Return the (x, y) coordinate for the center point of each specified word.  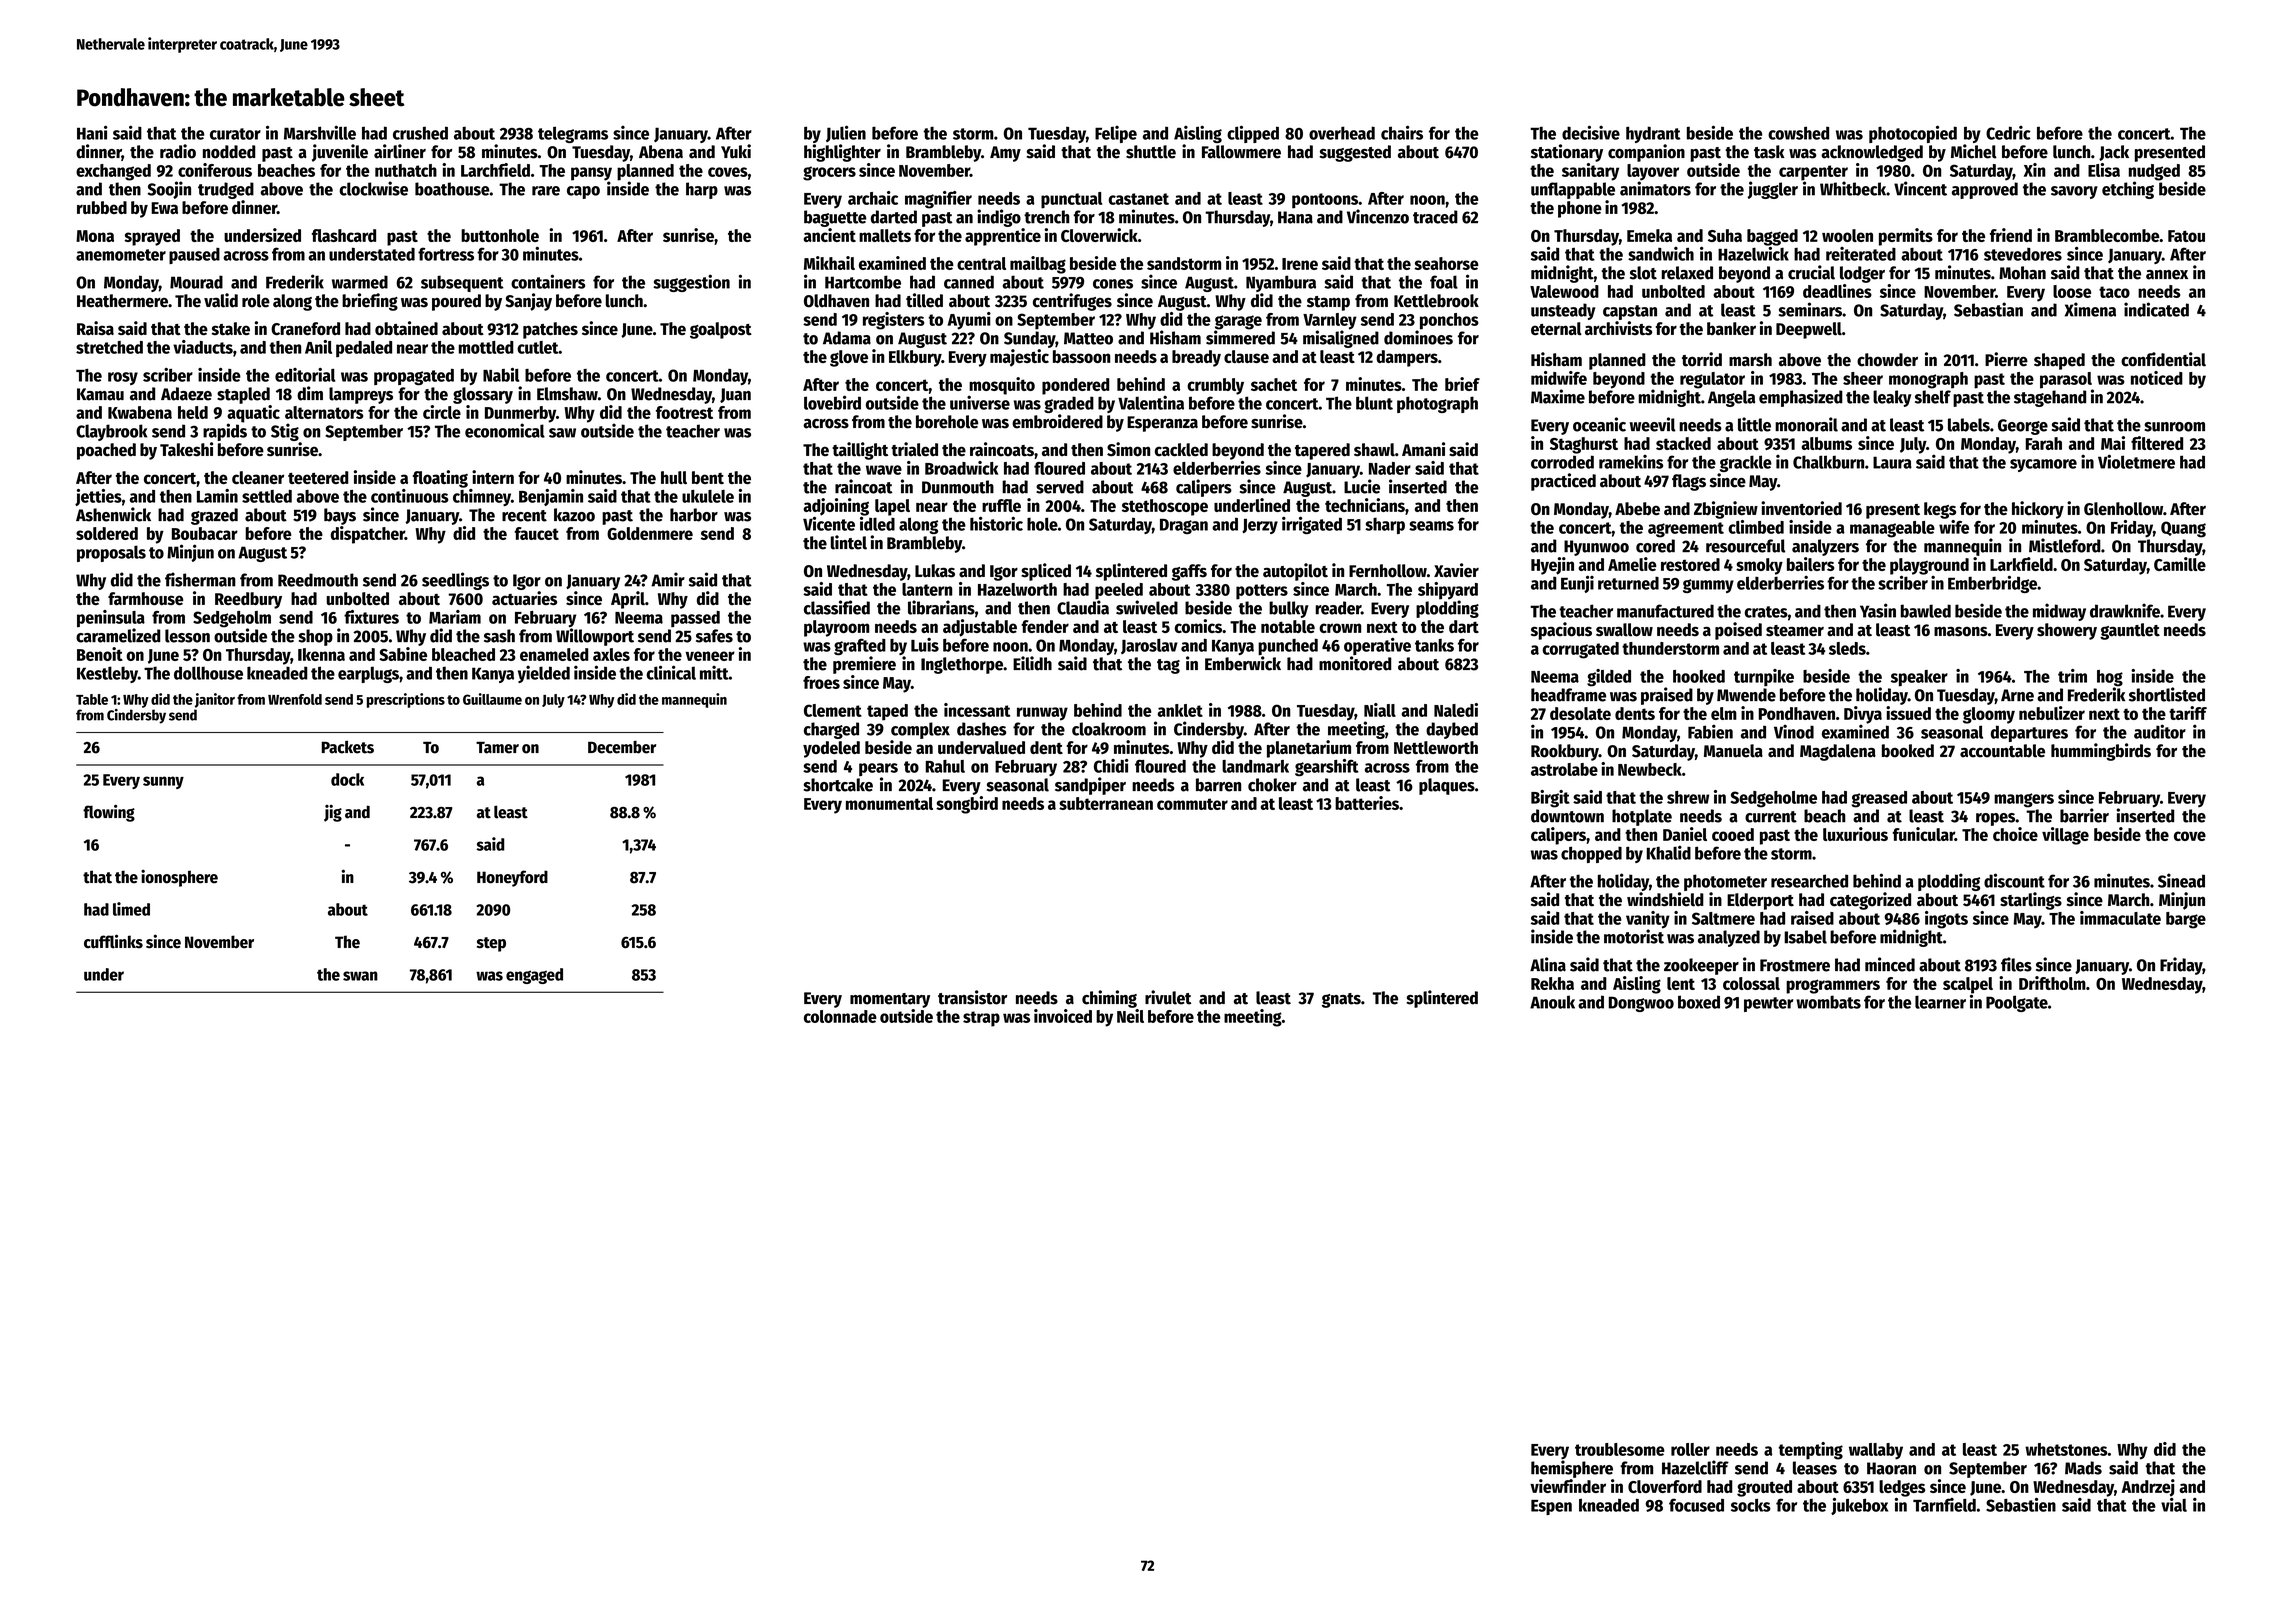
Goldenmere (650, 533)
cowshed (1798, 133)
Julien (846, 133)
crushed (420, 133)
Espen (1551, 1507)
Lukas (935, 571)
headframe (1568, 695)
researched (1809, 881)
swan (360, 976)
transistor (972, 997)
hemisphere (1572, 1469)
